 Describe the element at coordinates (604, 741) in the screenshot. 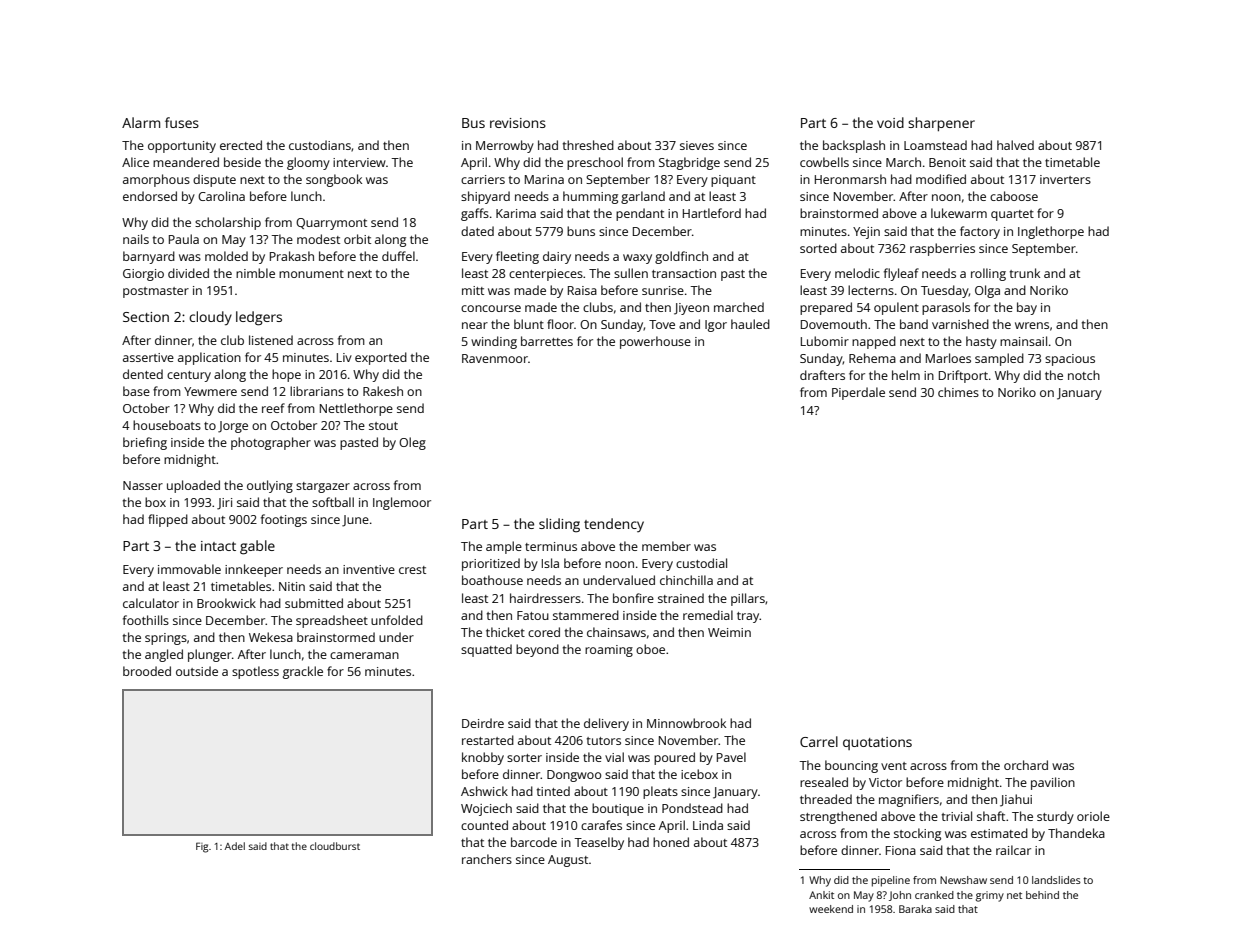

I see `tutors` at that location.
